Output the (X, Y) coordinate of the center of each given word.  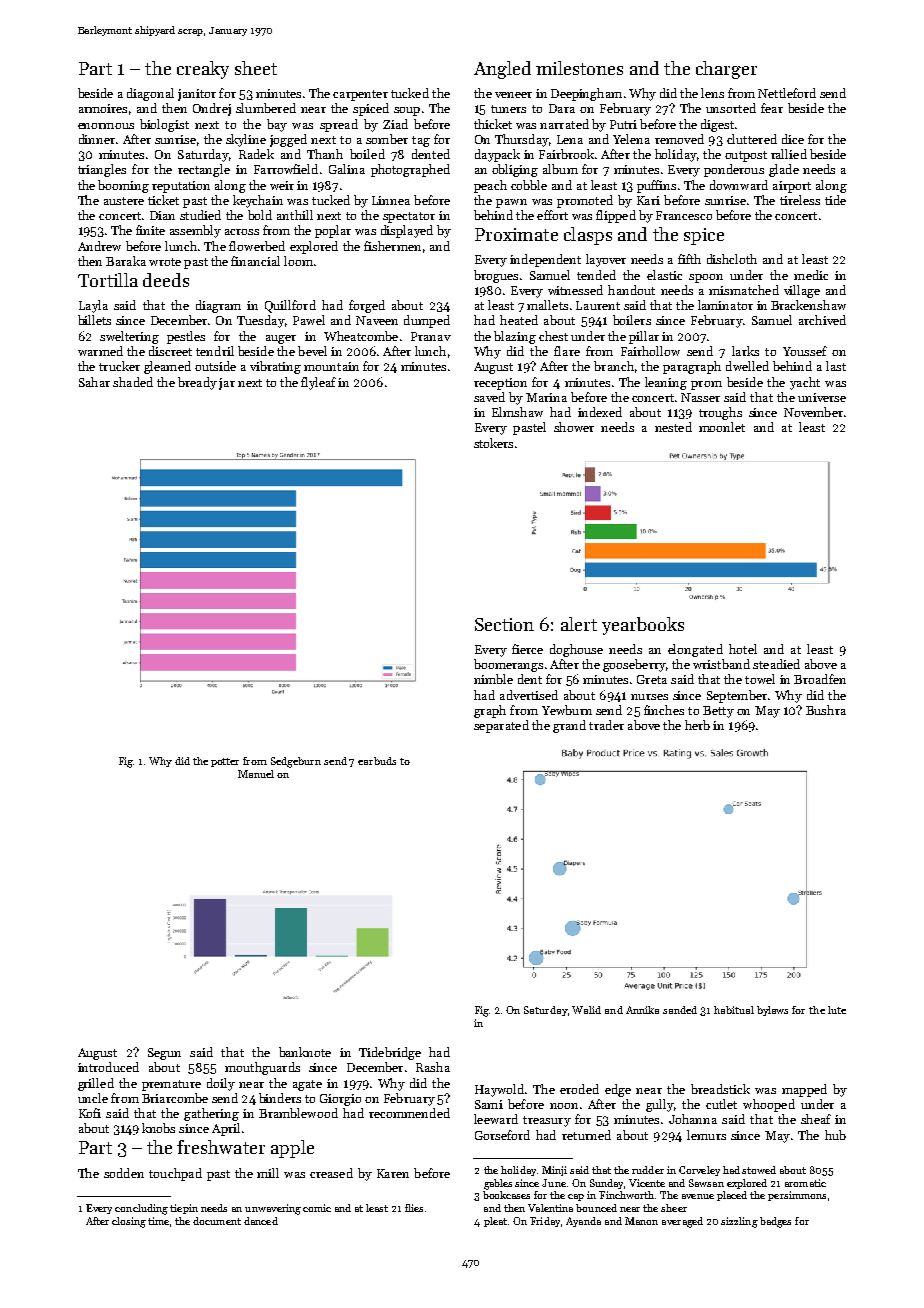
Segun (164, 1054)
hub (835, 1135)
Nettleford (787, 93)
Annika (642, 1010)
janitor (197, 95)
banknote (305, 1052)
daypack (497, 155)
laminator (725, 305)
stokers (493, 443)
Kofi (90, 1113)
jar (227, 384)
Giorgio (340, 1100)
